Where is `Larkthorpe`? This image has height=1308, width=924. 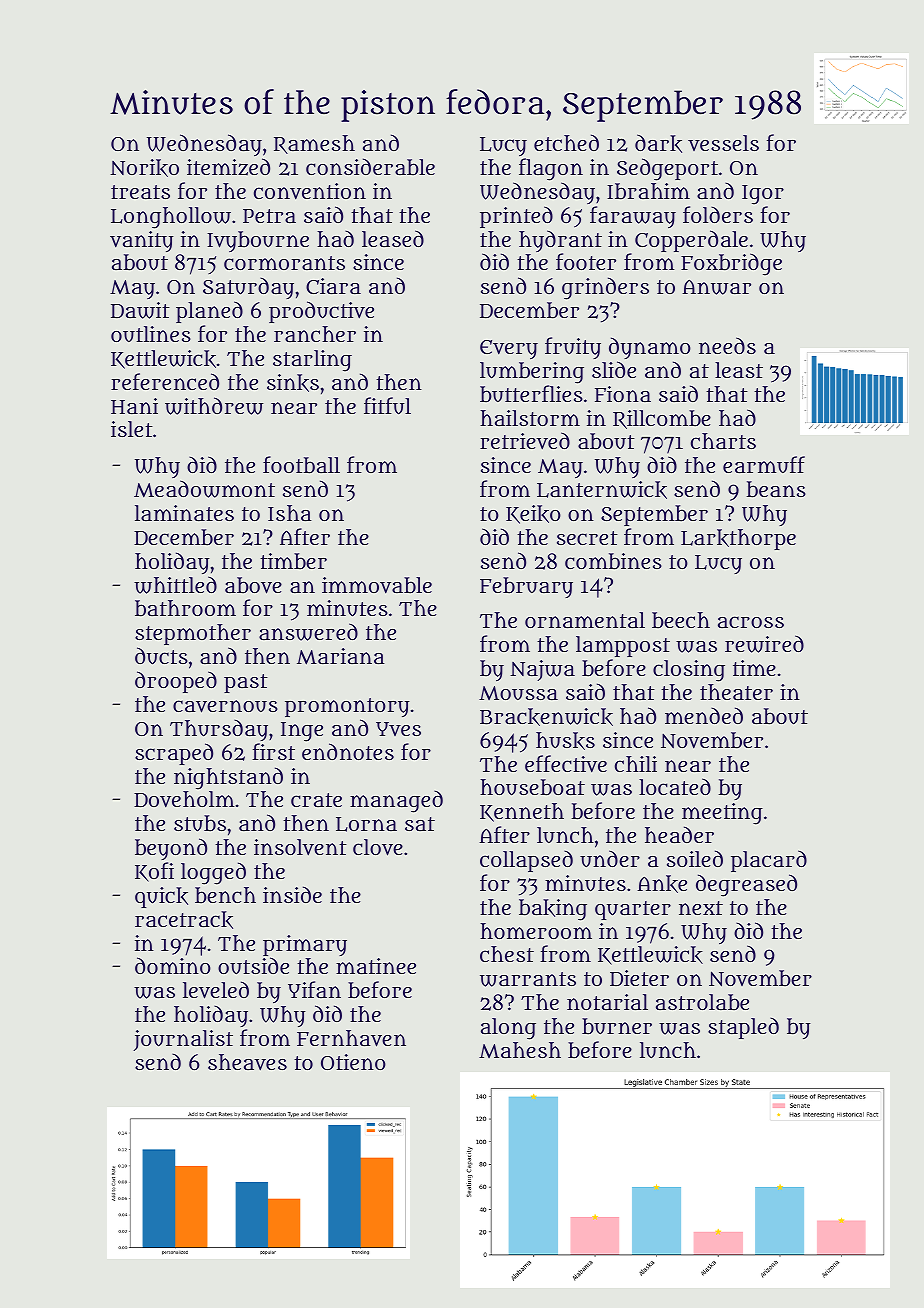 Larkthorpe is located at coordinates (738, 539).
